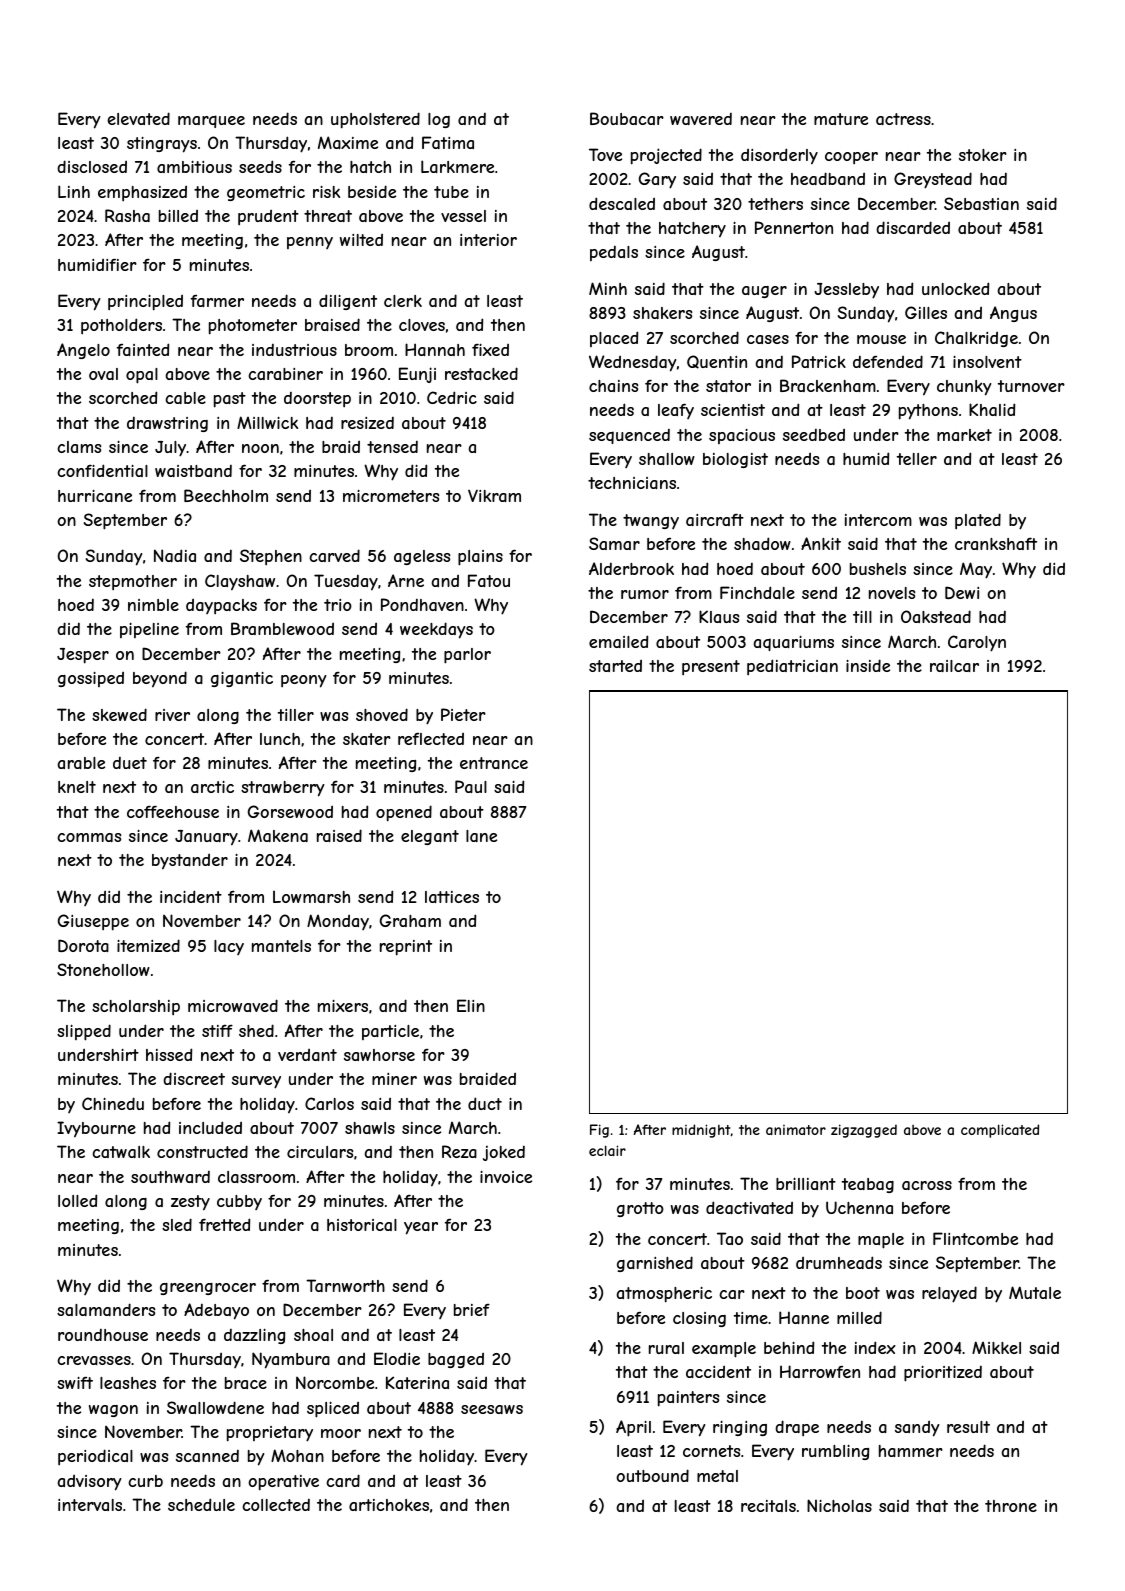 The image size is (1125, 1591). Describe the element at coordinates (494, 763) in the screenshot. I see `entrance` at that location.
